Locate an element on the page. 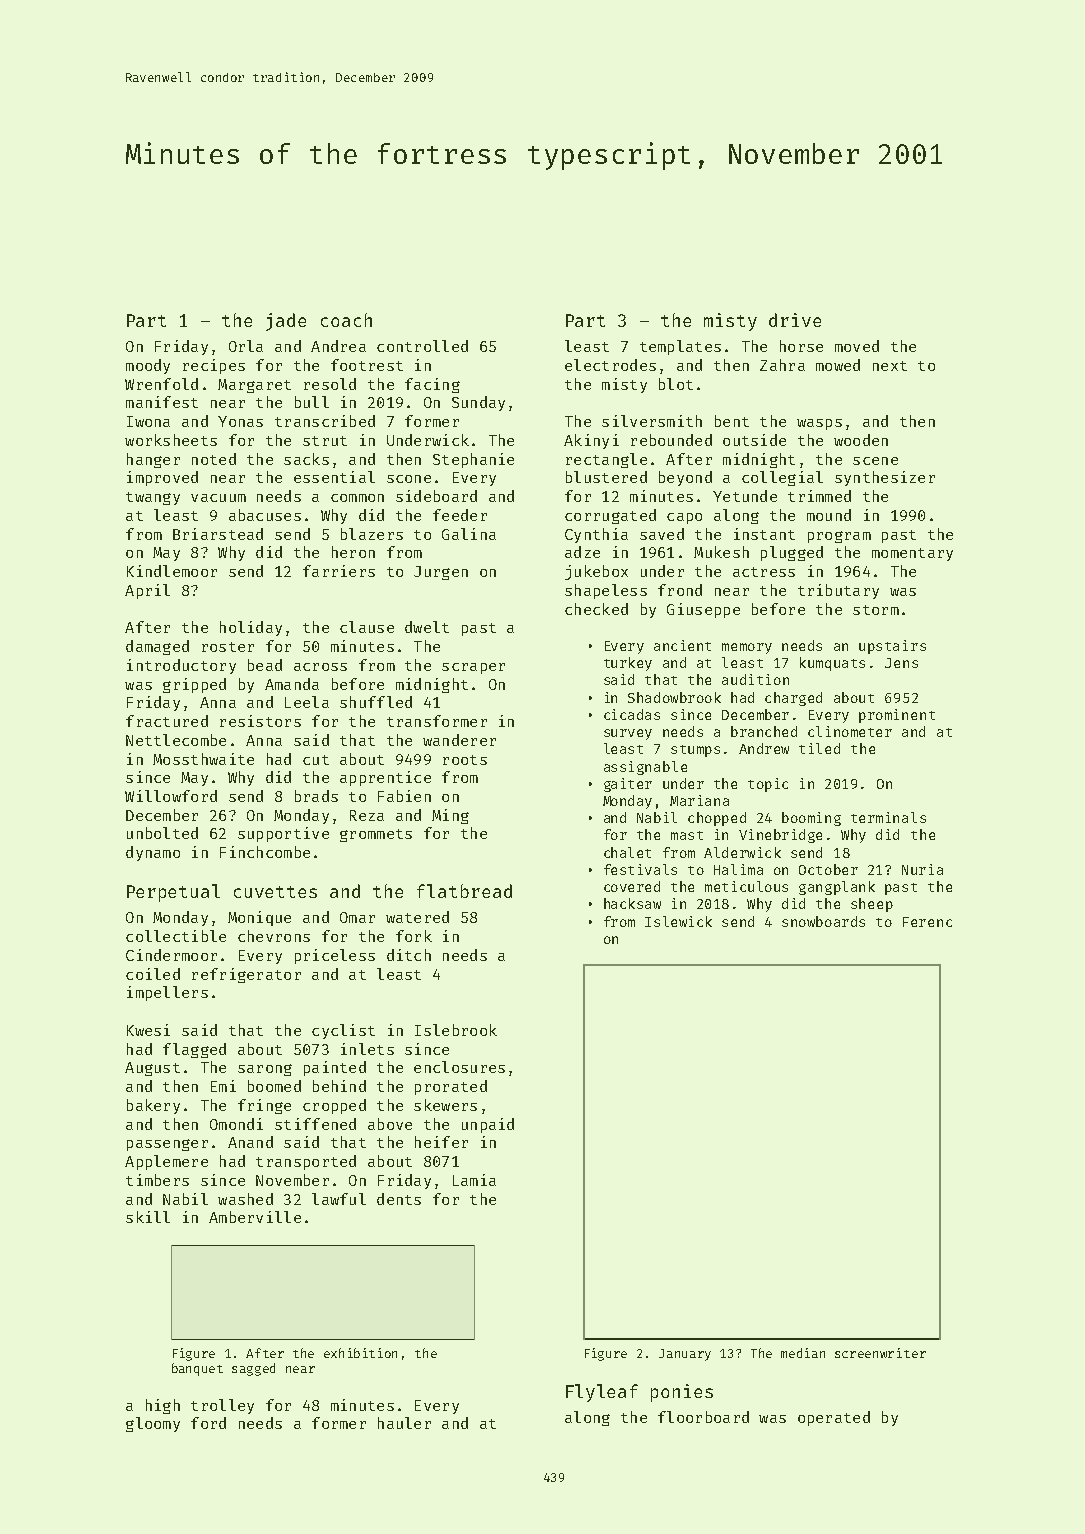 Image resolution: width=1085 pixels, height=1534 pixels. electrodes is located at coordinates (610, 365).
